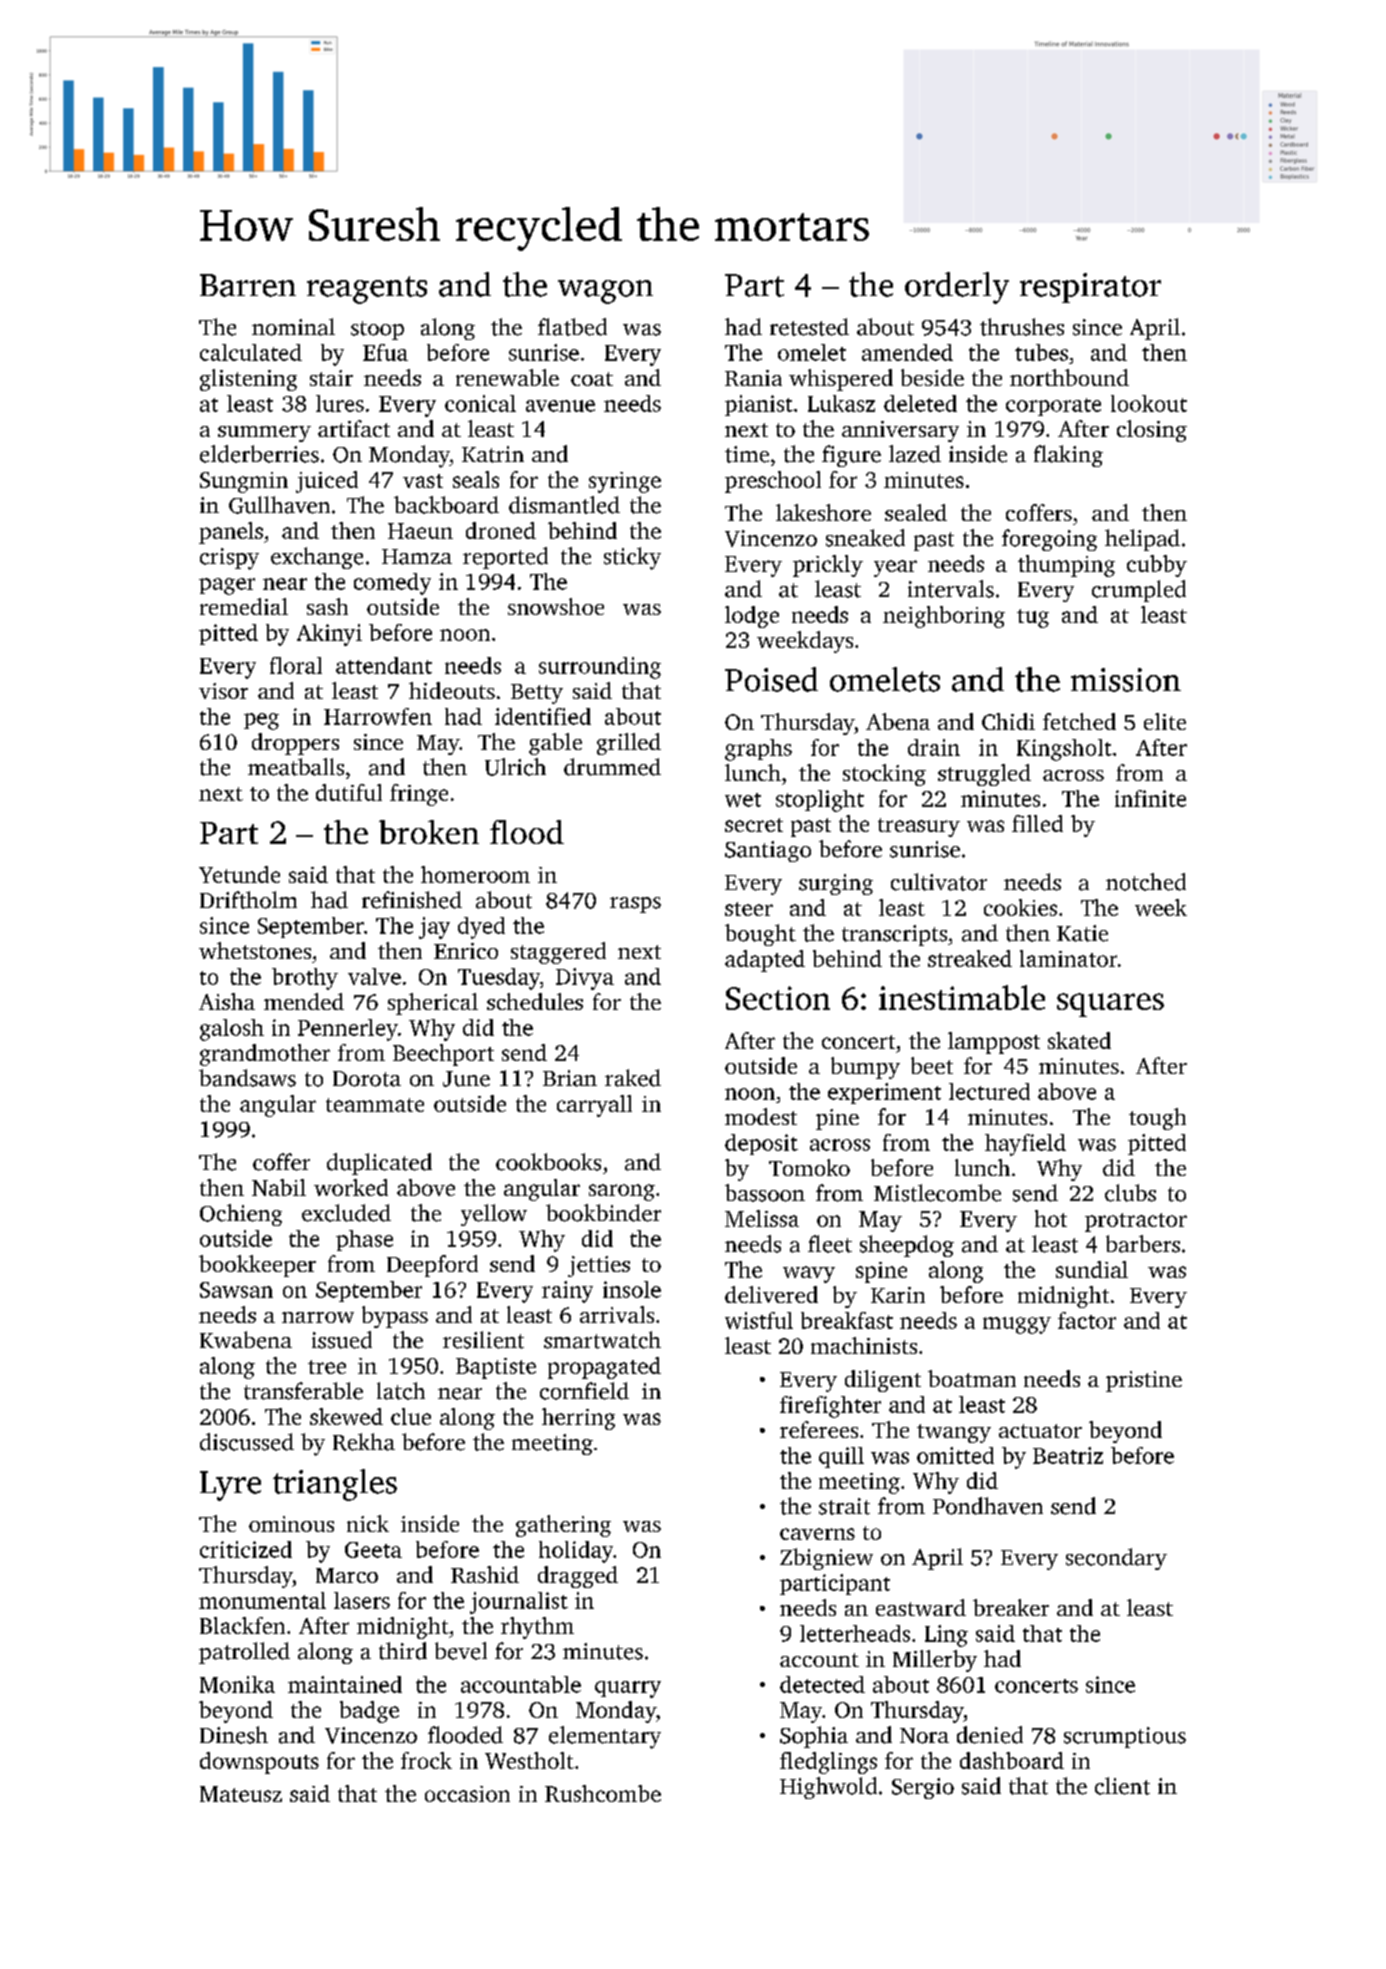  I want to click on cornfield, so click(584, 1391).
